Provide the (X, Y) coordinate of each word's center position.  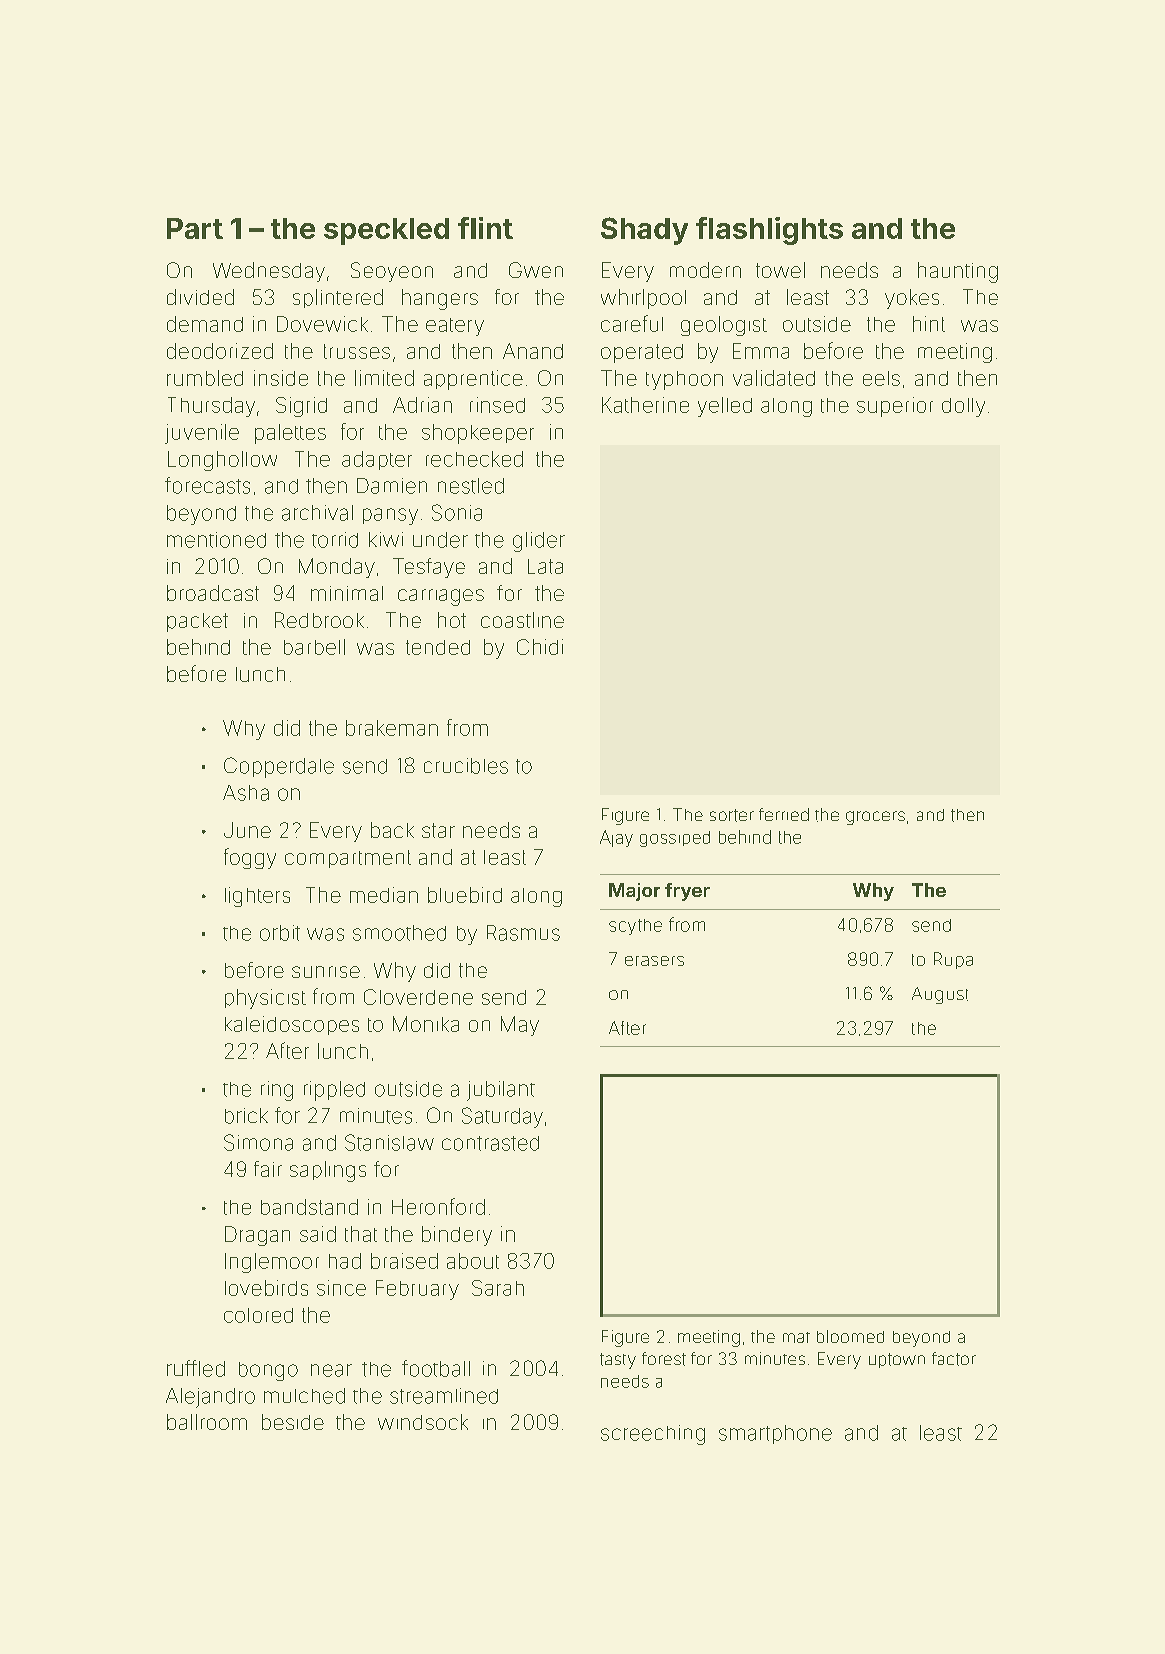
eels (881, 378)
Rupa (953, 960)
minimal (347, 593)
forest (664, 1359)
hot (452, 620)
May (520, 1026)
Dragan (257, 1236)
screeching (653, 1435)
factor (954, 1359)
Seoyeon (392, 272)
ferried (784, 814)
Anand (533, 351)
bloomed (850, 1336)
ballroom (207, 1422)
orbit (280, 933)
